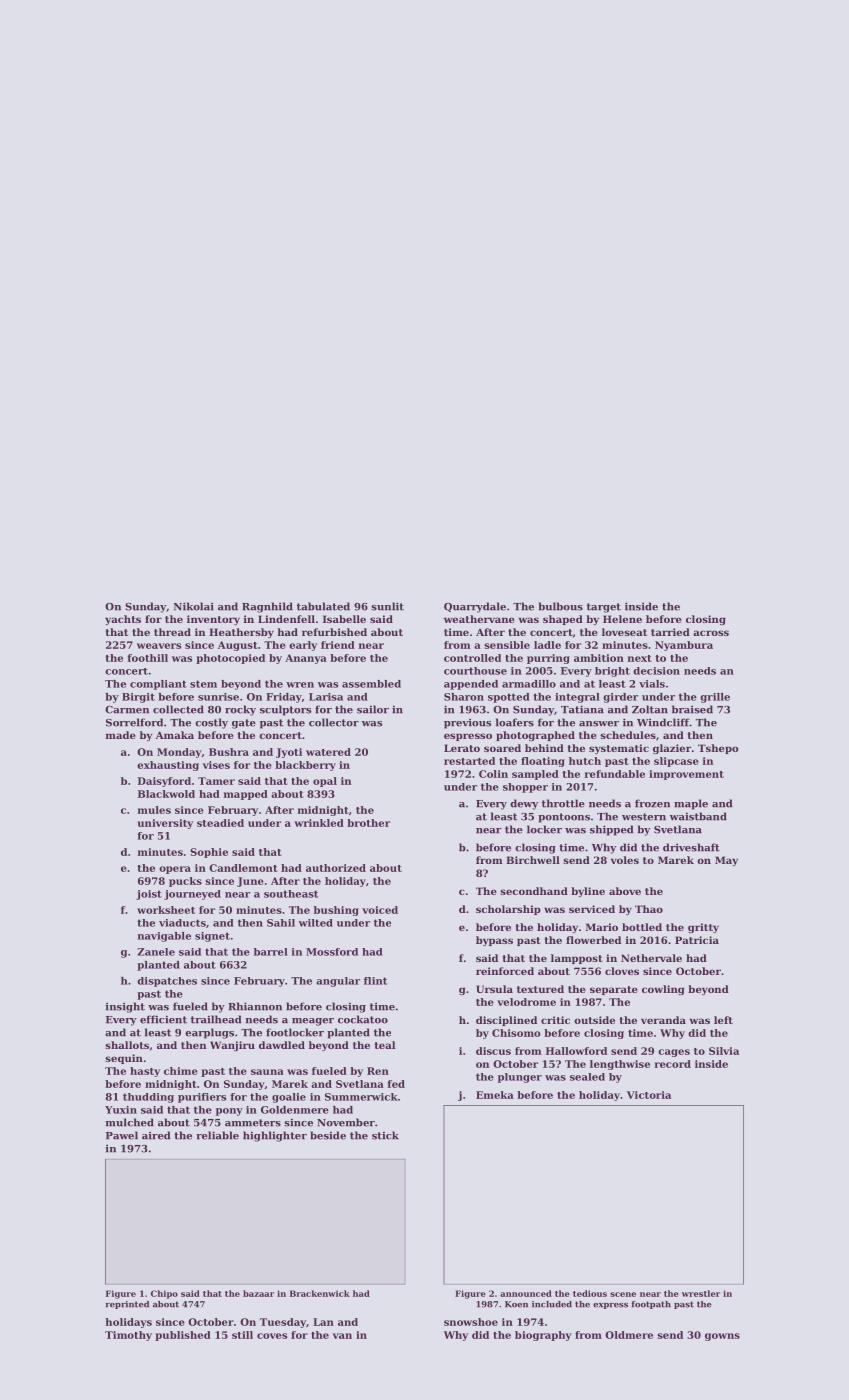  Describe the element at coordinates (164, 1294) in the screenshot. I see `Chipo` at that location.
